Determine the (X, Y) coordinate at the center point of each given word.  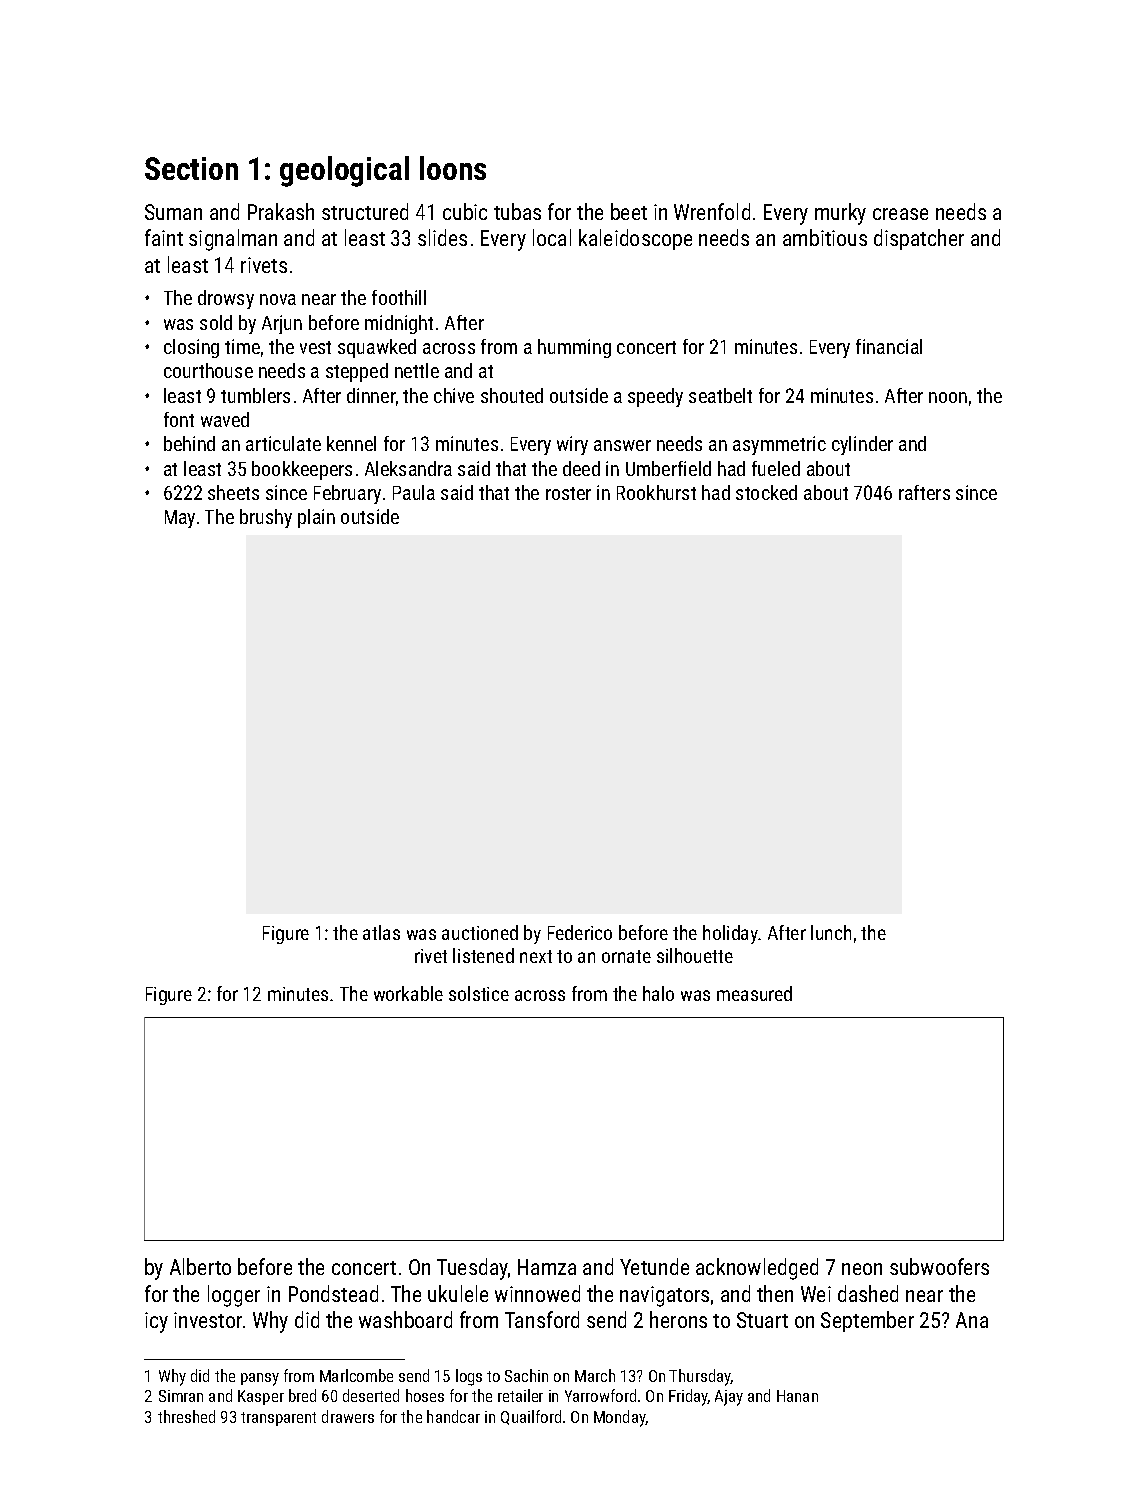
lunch (831, 932)
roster (568, 493)
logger (234, 1296)
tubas (517, 211)
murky (840, 214)
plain (316, 518)
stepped (357, 372)
